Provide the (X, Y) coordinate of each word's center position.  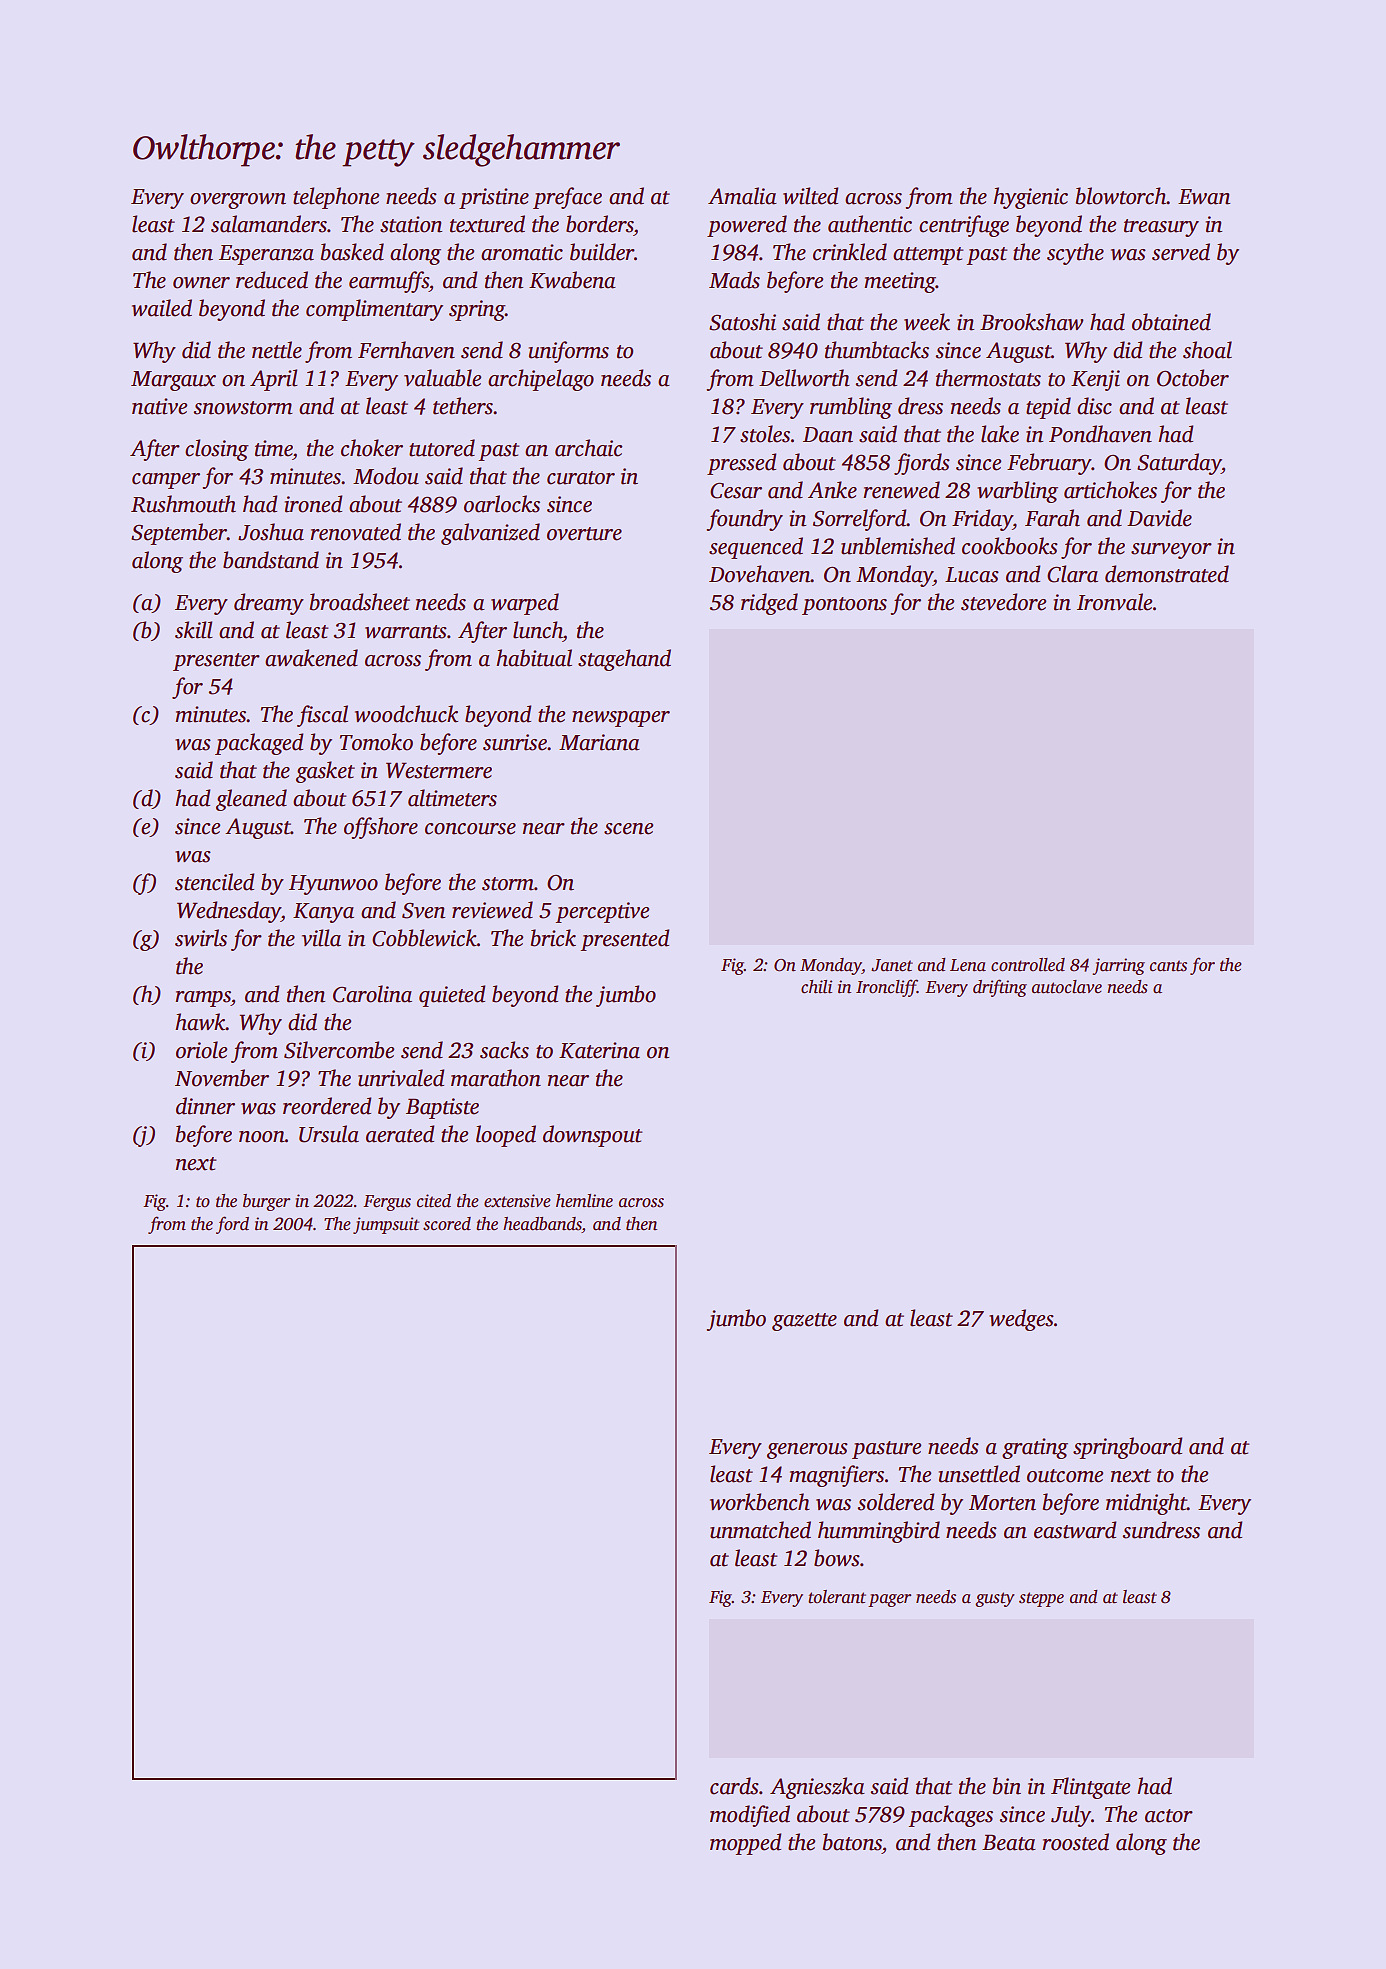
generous (807, 1451)
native (159, 406)
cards (734, 1786)
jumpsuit (386, 1225)
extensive (517, 1201)
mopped (745, 1844)
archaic (588, 448)
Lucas (972, 575)
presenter (216, 662)
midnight (1146, 1504)
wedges (1021, 1320)
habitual (534, 658)
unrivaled (401, 1078)
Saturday (1179, 464)
